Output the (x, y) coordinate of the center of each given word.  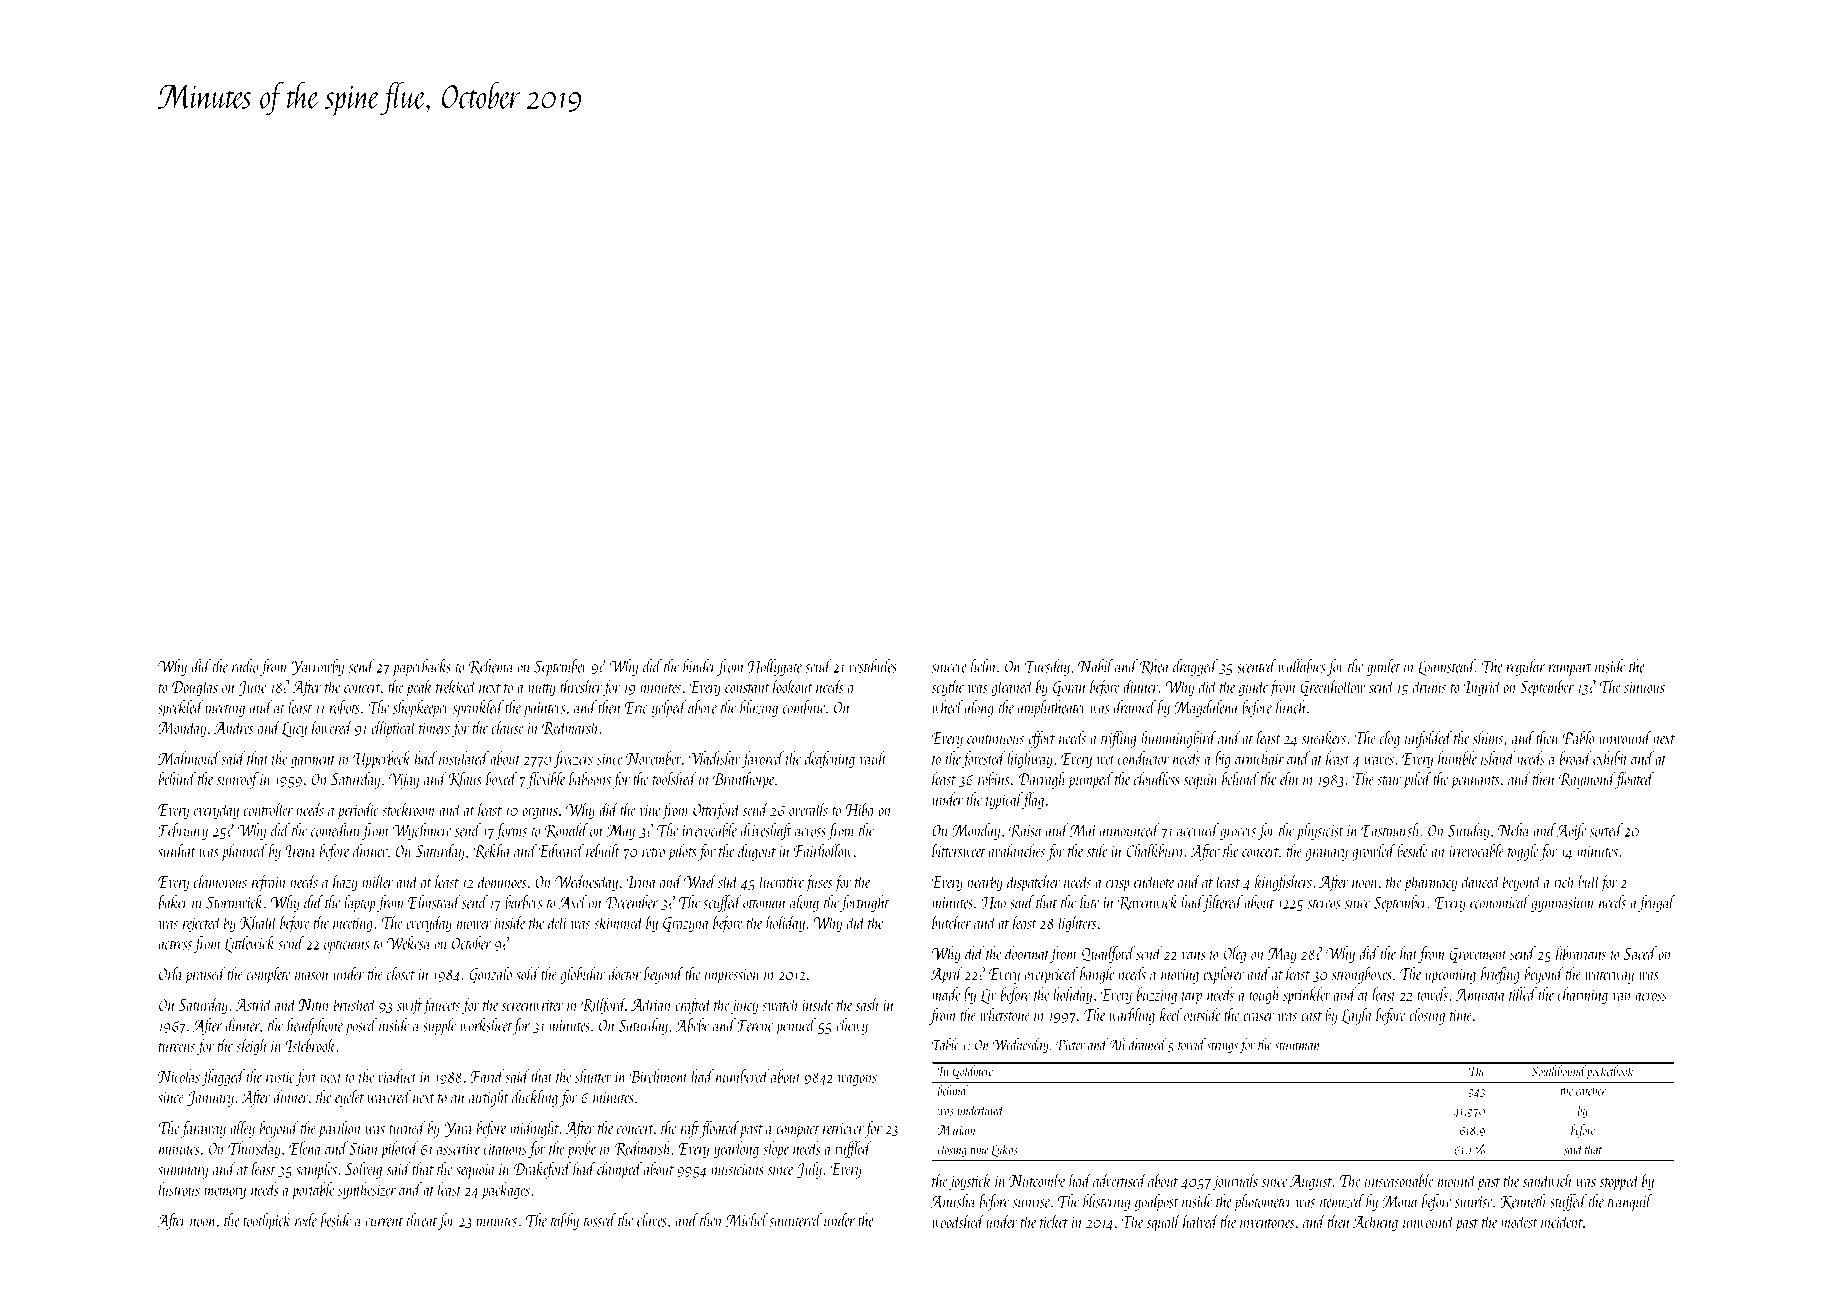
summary (183, 1173)
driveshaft (766, 831)
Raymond (1587, 780)
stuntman (1297, 1046)
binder (700, 666)
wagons (857, 1080)
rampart (1570, 669)
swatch (779, 1004)
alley (242, 1129)
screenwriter (533, 1005)
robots (345, 707)
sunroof (238, 780)
